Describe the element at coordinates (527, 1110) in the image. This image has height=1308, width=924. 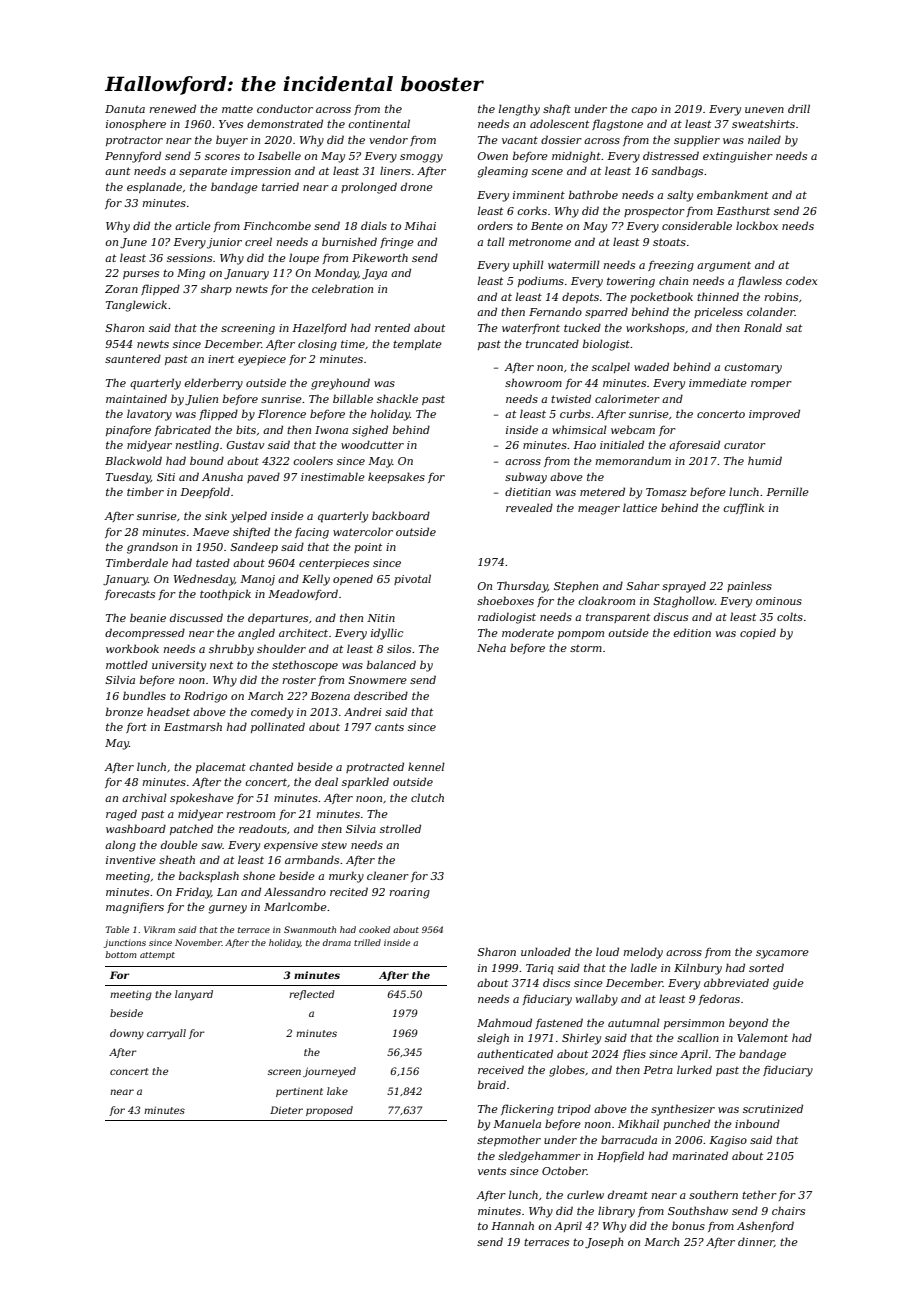
I see `flickering` at that location.
